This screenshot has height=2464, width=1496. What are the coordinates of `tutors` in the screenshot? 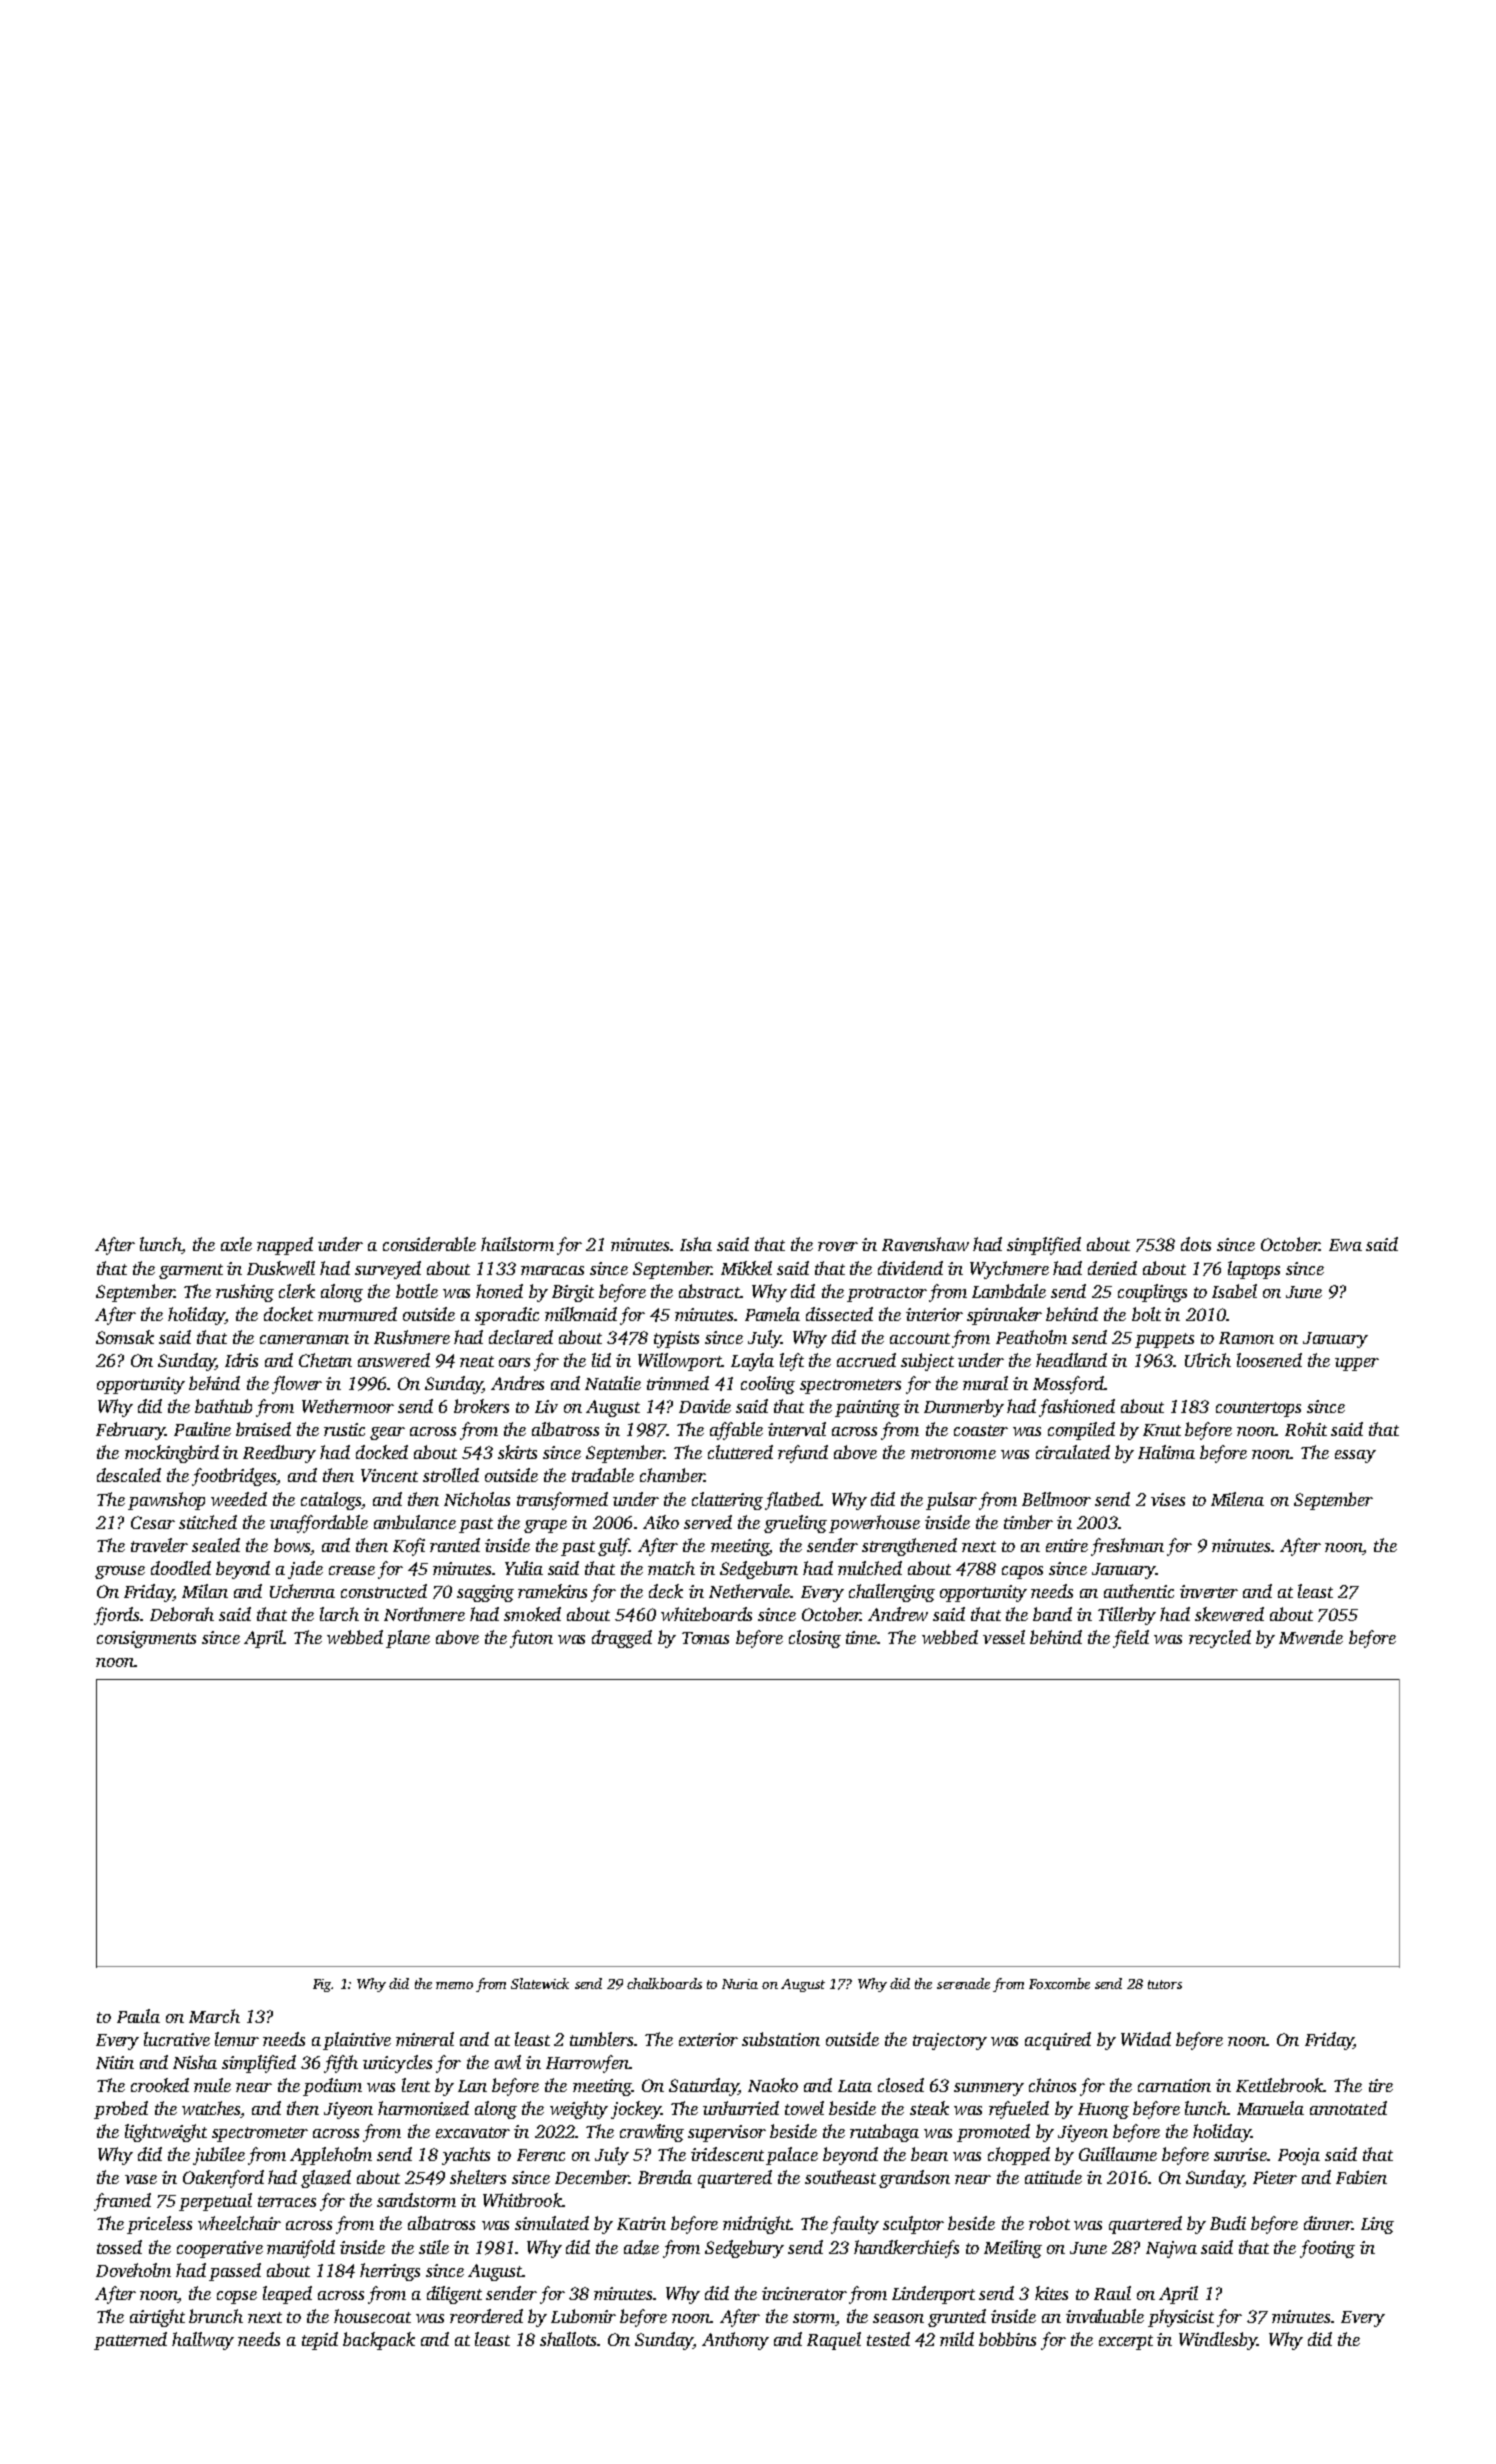 It's located at (1165, 1984).
